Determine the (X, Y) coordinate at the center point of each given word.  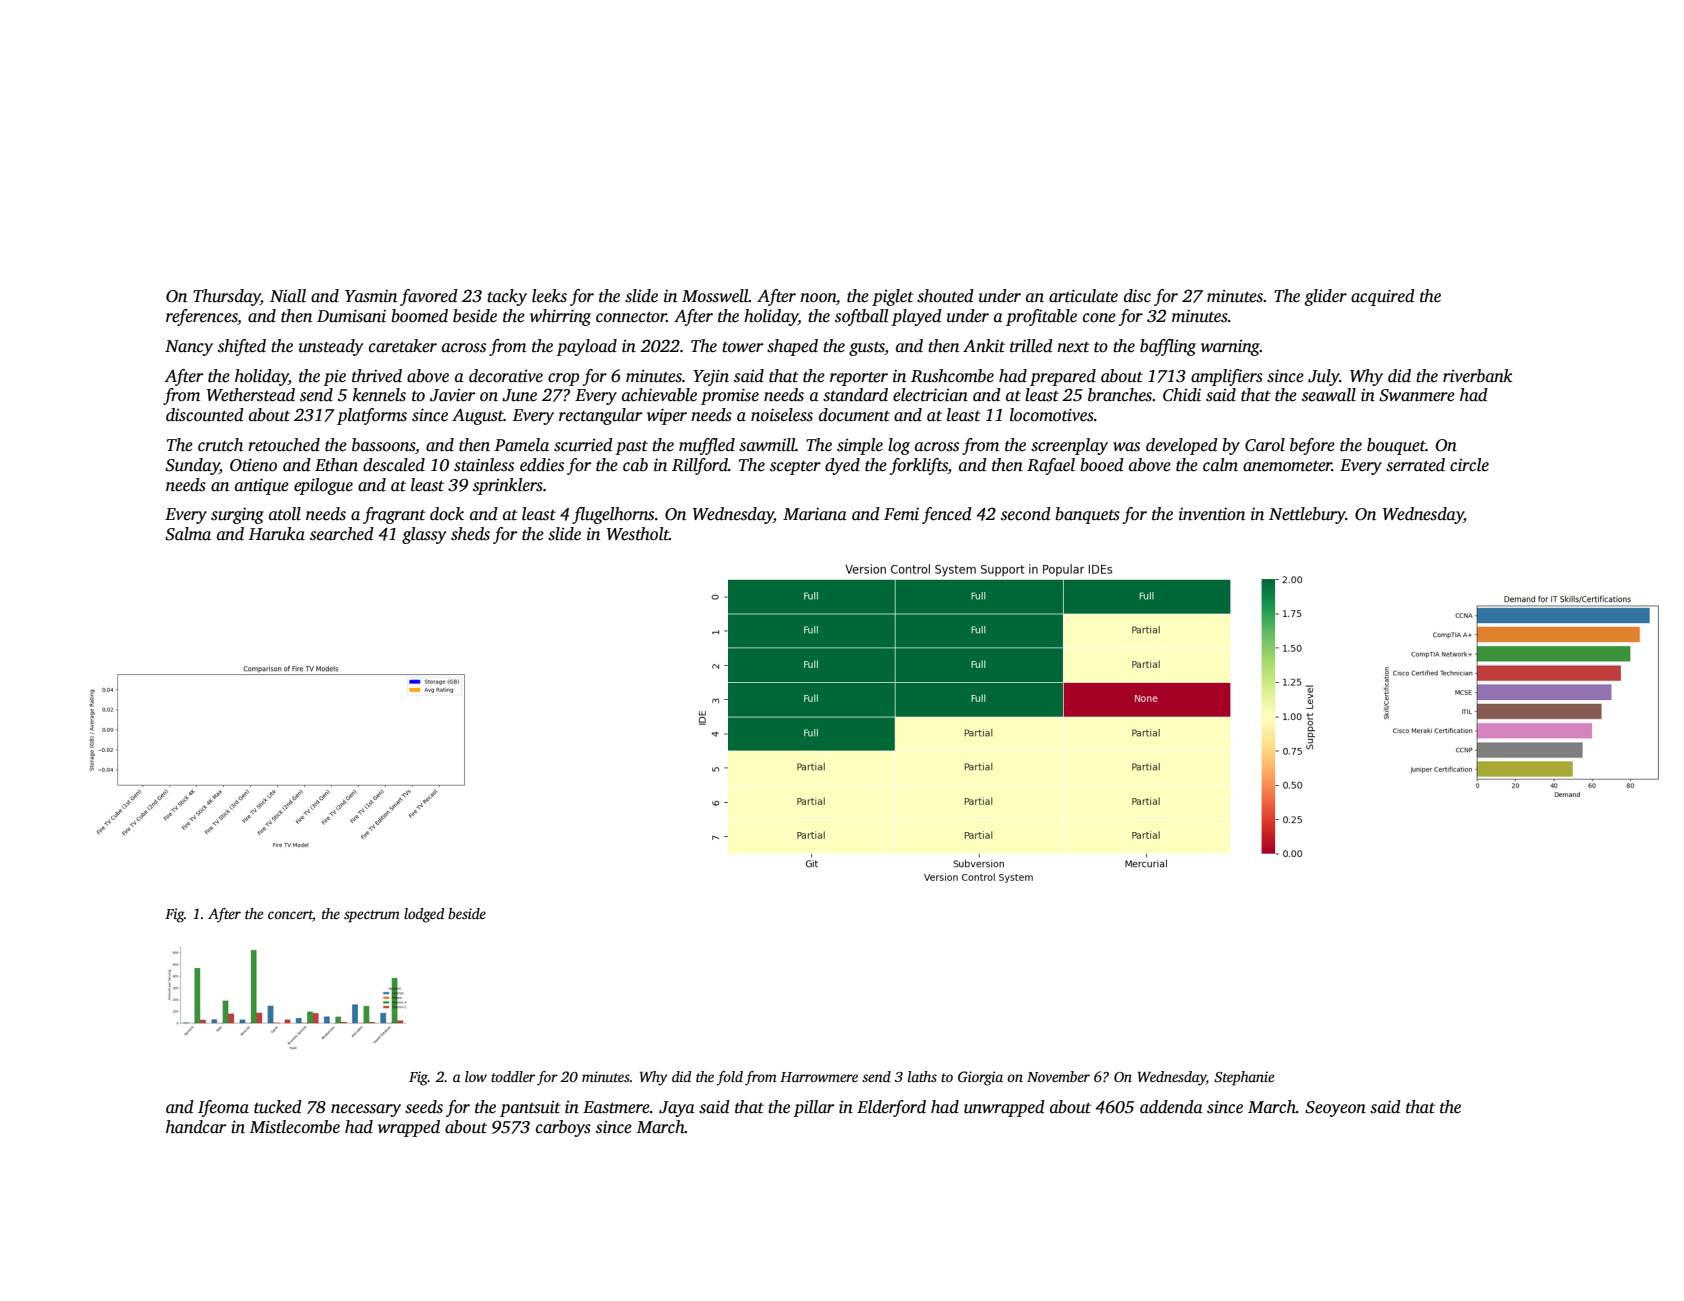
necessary (366, 1110)
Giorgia (980, 1078)
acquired (1383, 297)
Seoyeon (1335, 1109)
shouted (945, 296)
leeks (549, 296)
